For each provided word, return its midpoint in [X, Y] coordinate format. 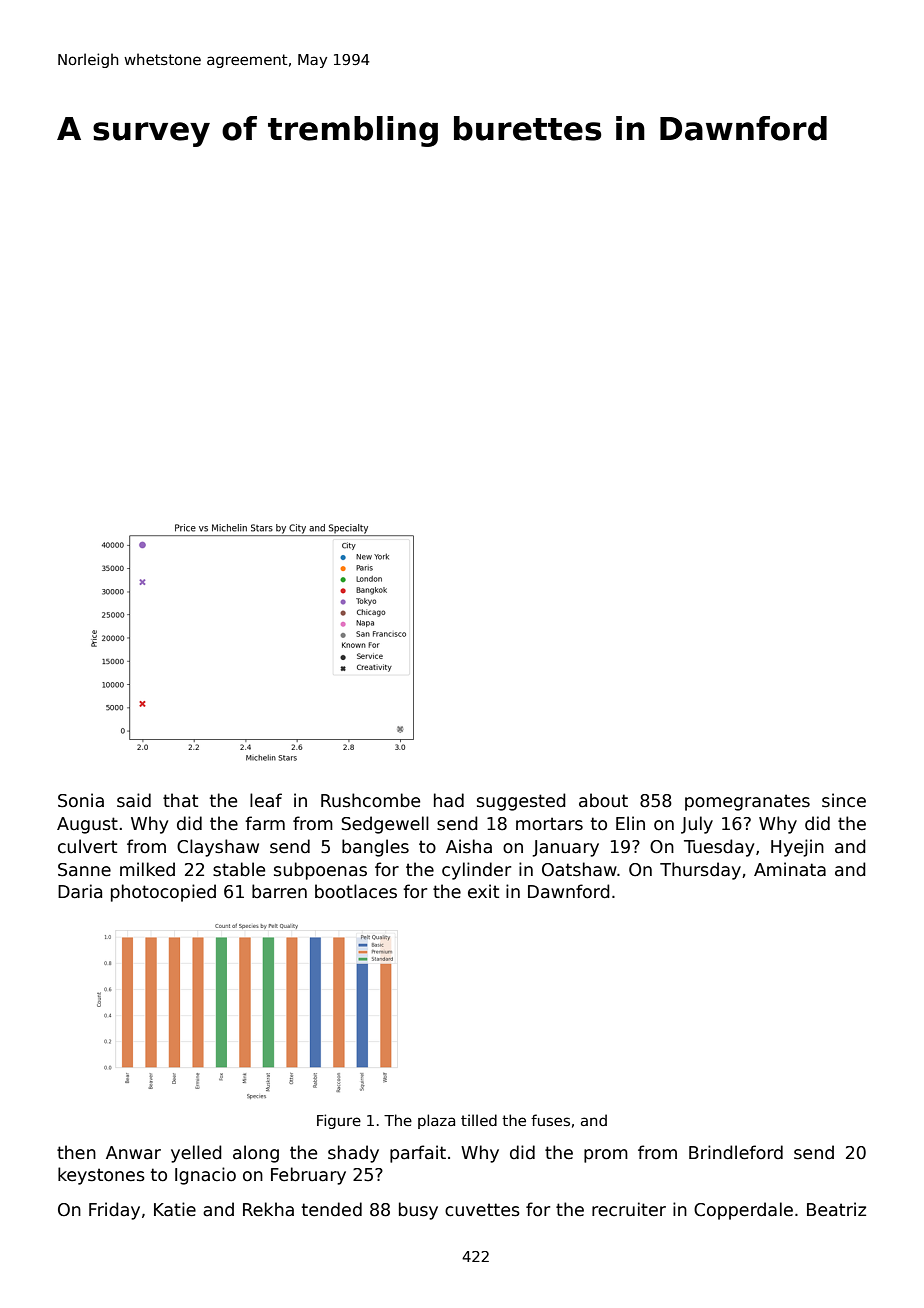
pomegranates [747, 802]
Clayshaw [218, 848]
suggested [521, 802]
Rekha [268, 1209]
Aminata [790, 869]
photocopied [163, 893]
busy [418, 1211]
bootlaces [356, 891]
